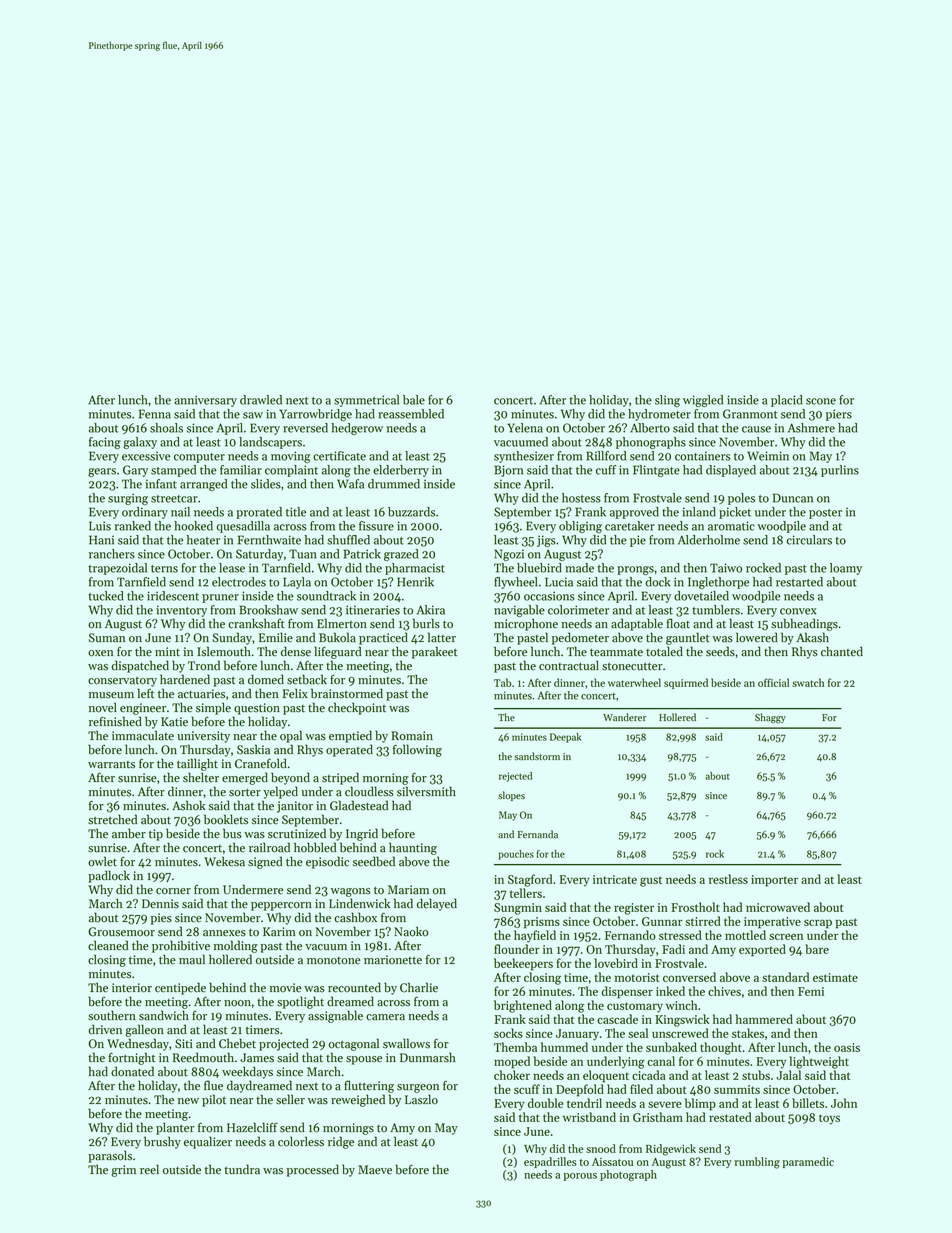 Image resolution: width=952 pixels, height=1233 pixels. What do you see at coordinates (650, 428) in the image?
I see `Alberto` at bounding box center [650, 428].
